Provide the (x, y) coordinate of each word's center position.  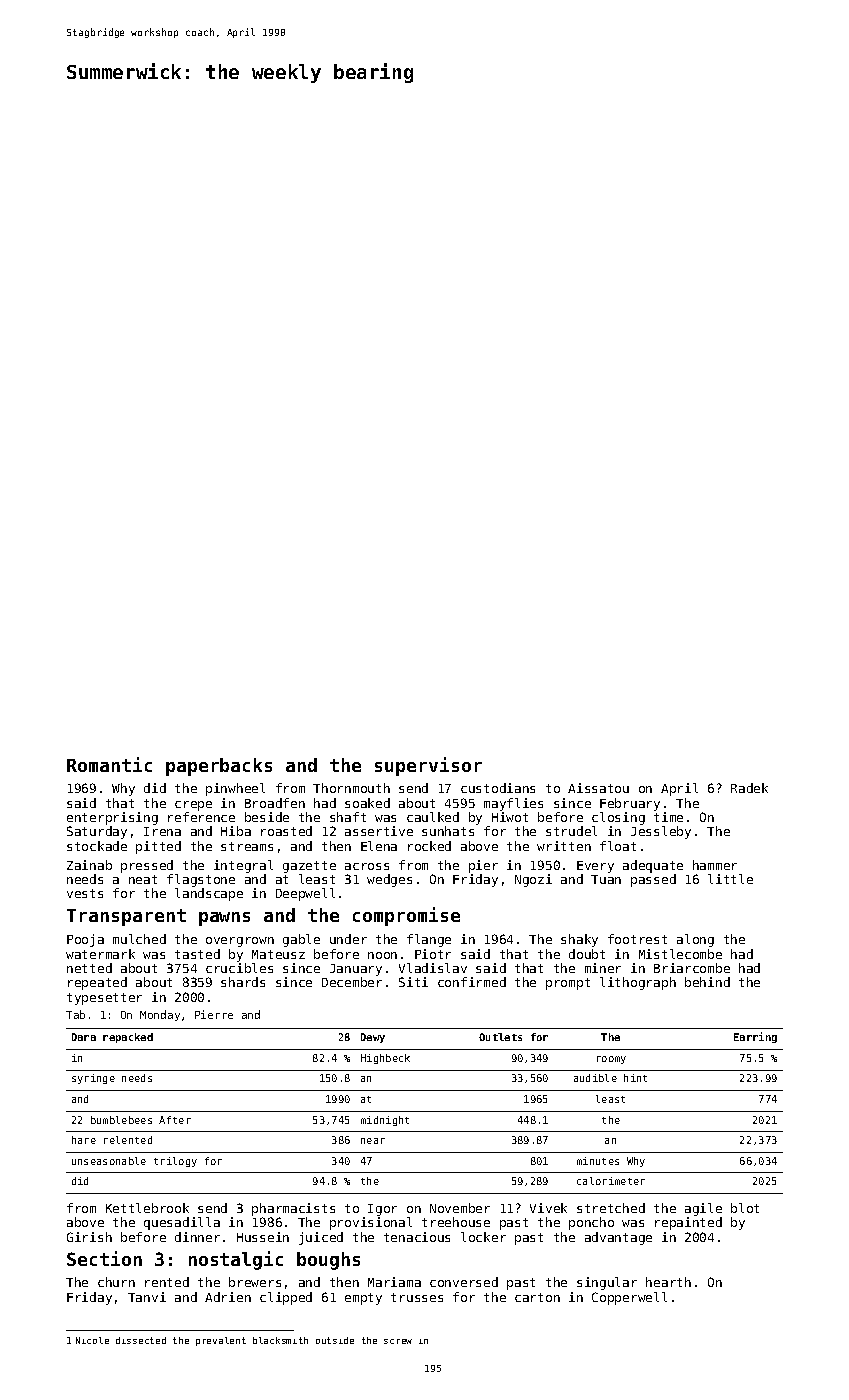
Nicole (92, 1340)
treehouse (456, 1222)
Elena (379, 846)
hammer (715, 865)
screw (398, 1341)
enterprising (112, 818)
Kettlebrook (147, 1208)
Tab (75, 1014)
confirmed (472, 982)
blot (745, 1208)
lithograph (638, 983)
